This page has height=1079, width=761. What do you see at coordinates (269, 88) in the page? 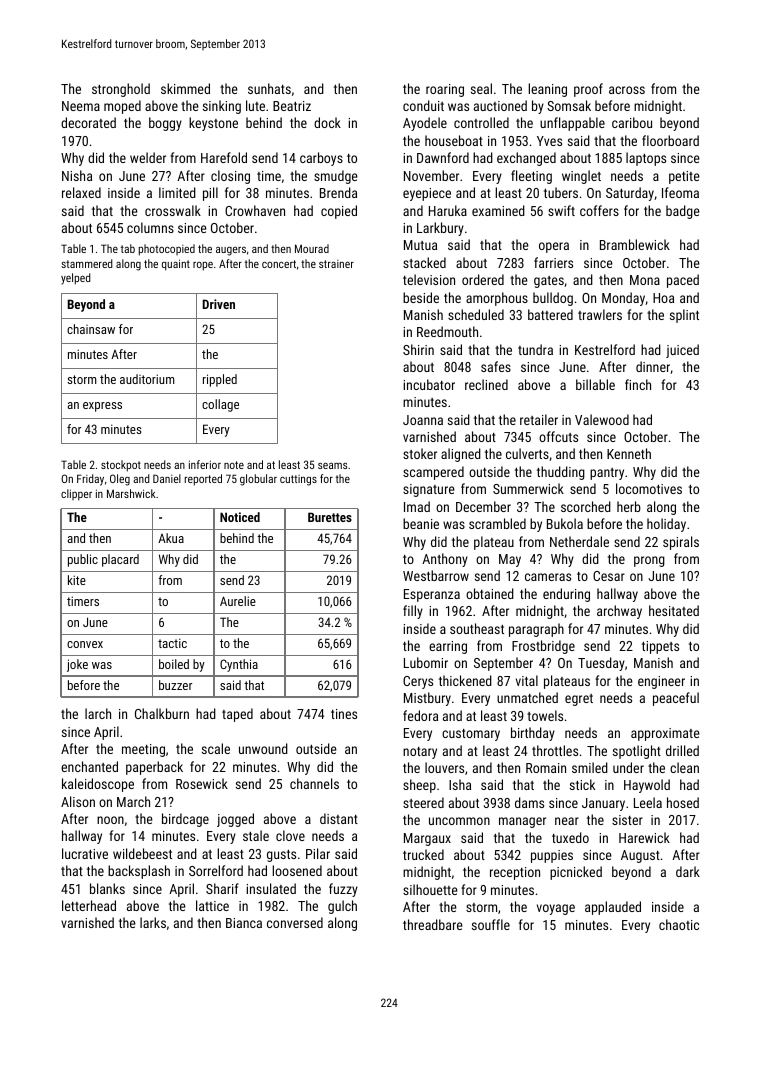
I see `sunhats` at bounding box center [269, 88].
